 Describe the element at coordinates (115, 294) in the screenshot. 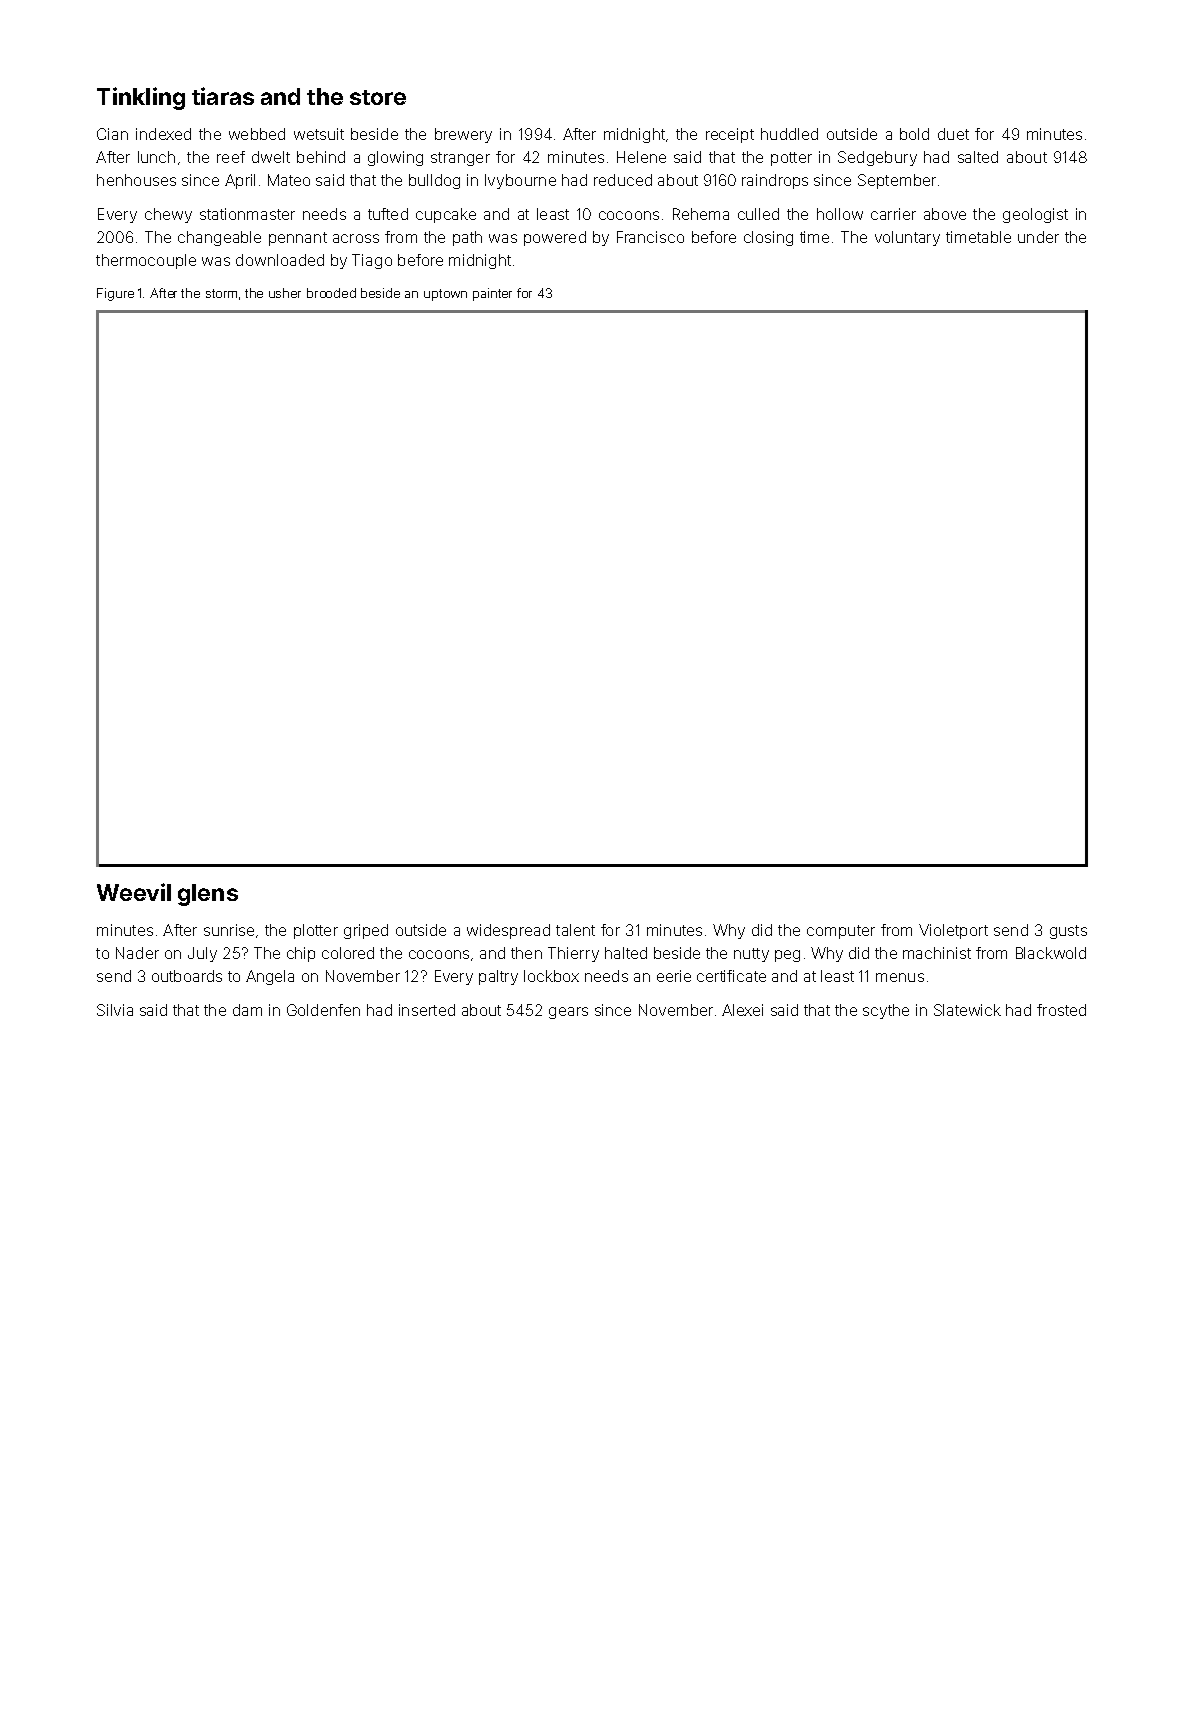

I see `Figure` at that location.
